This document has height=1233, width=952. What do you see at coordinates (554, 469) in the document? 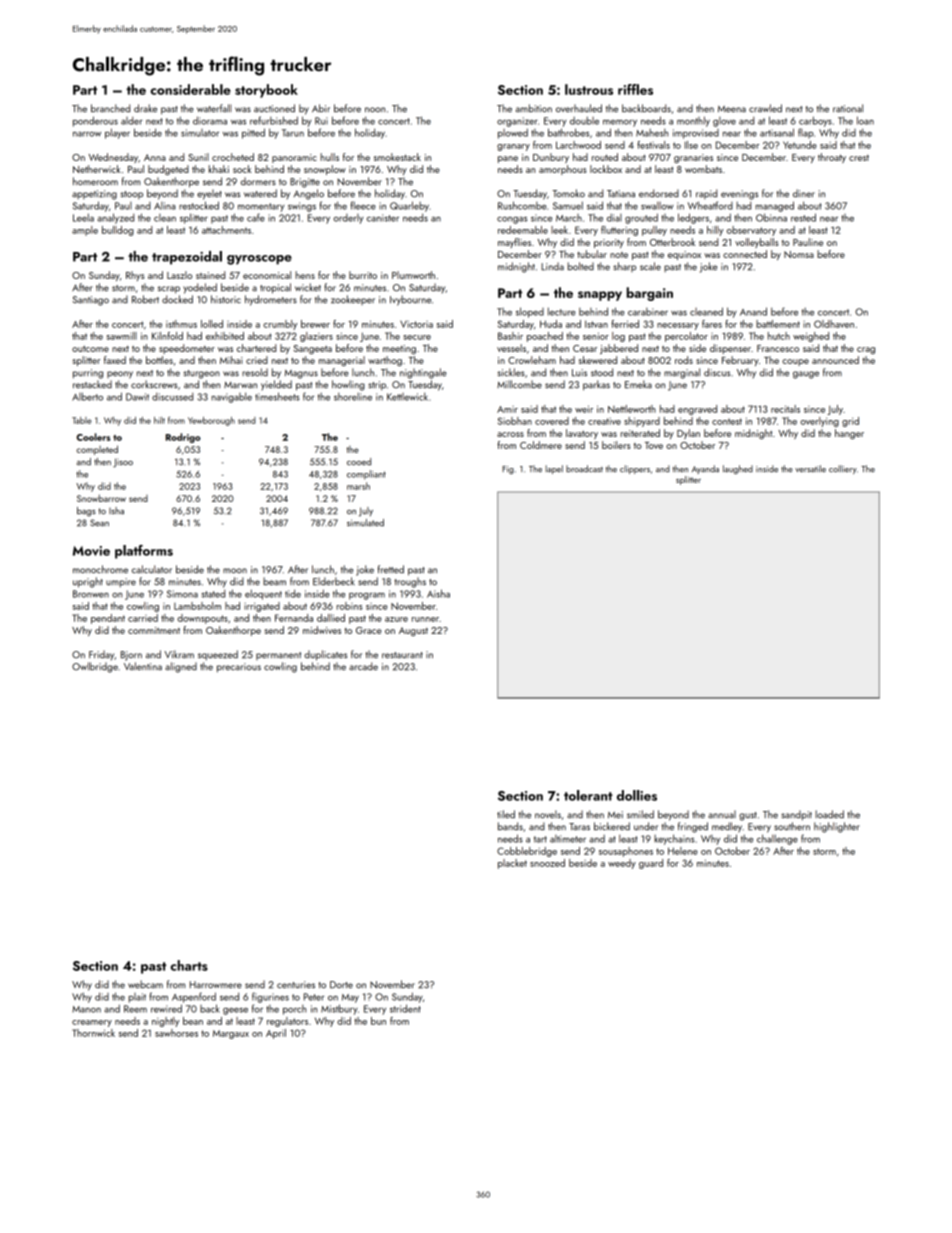
I see `lapel` at bounding box center [554, 469].
